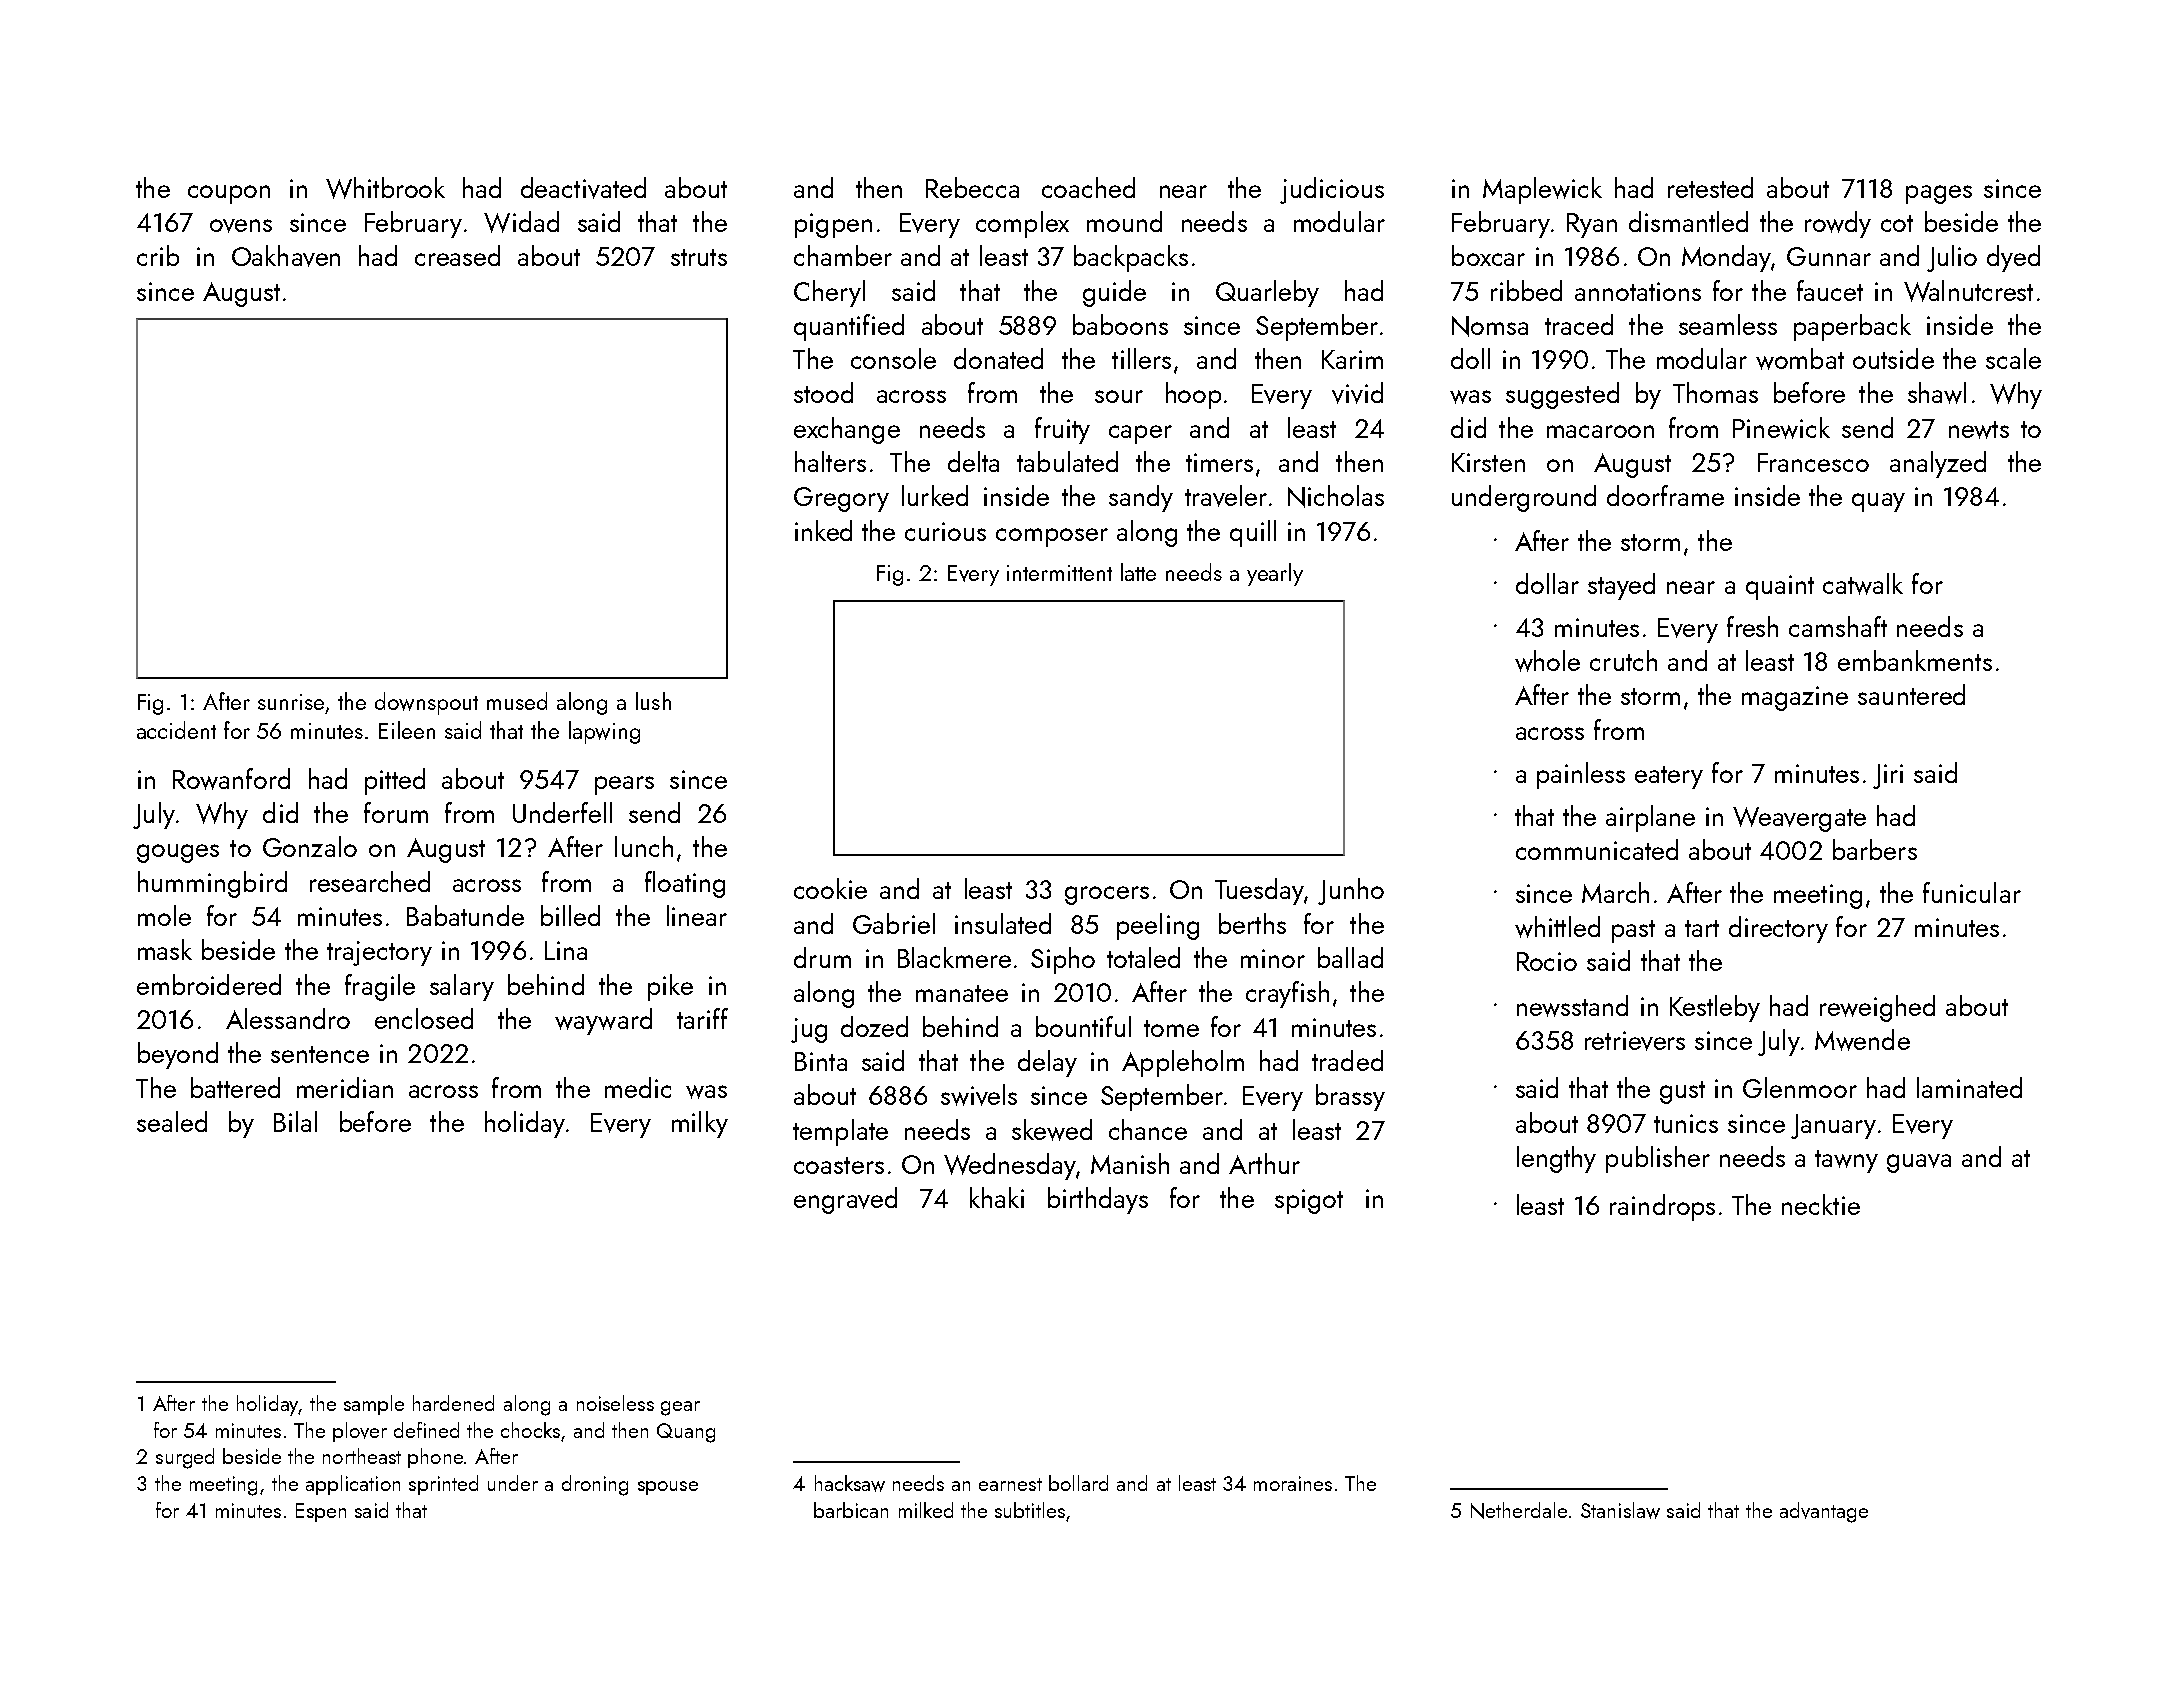 The height and width of the screenshot is (1683, 2178). What do you see at coordinates (1579, 324) in the screenshot?
I see `traced` at bounding box center [1579, 324].
